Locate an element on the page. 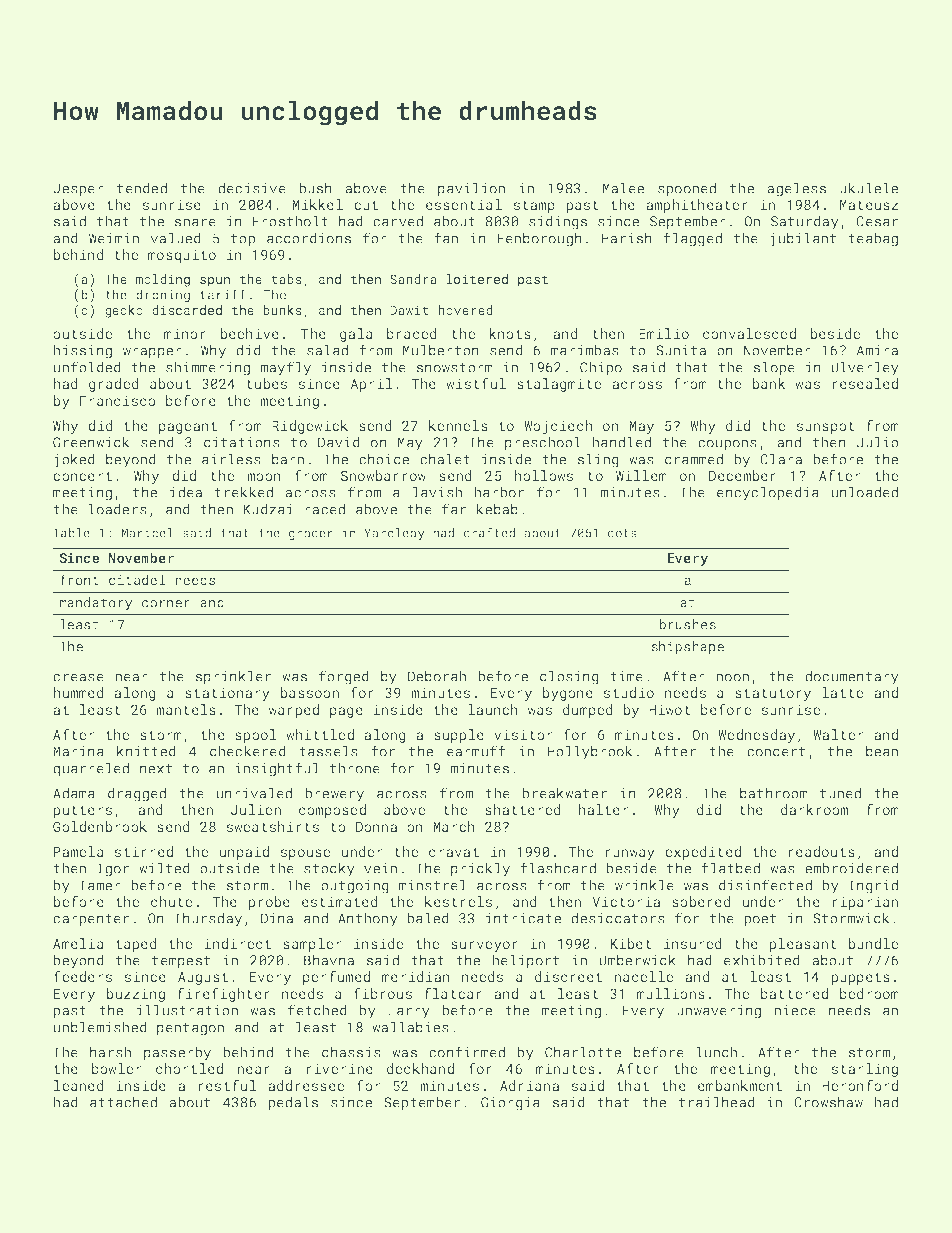 The width and height of the image is (952, 1233). attached is located at coordinates (123, 1102).
